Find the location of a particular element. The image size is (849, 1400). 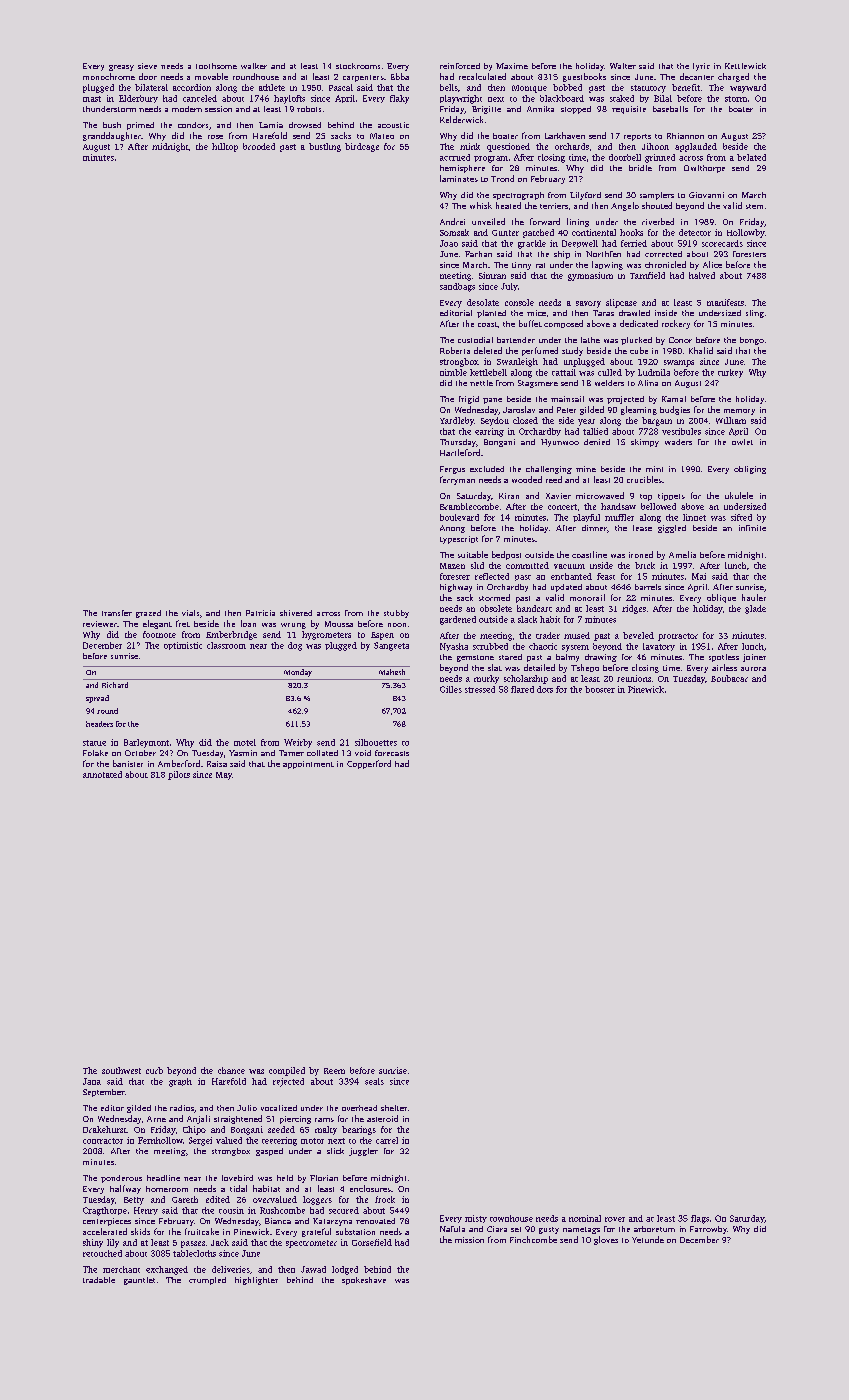

rover is located at coordinates (615, 1219).
